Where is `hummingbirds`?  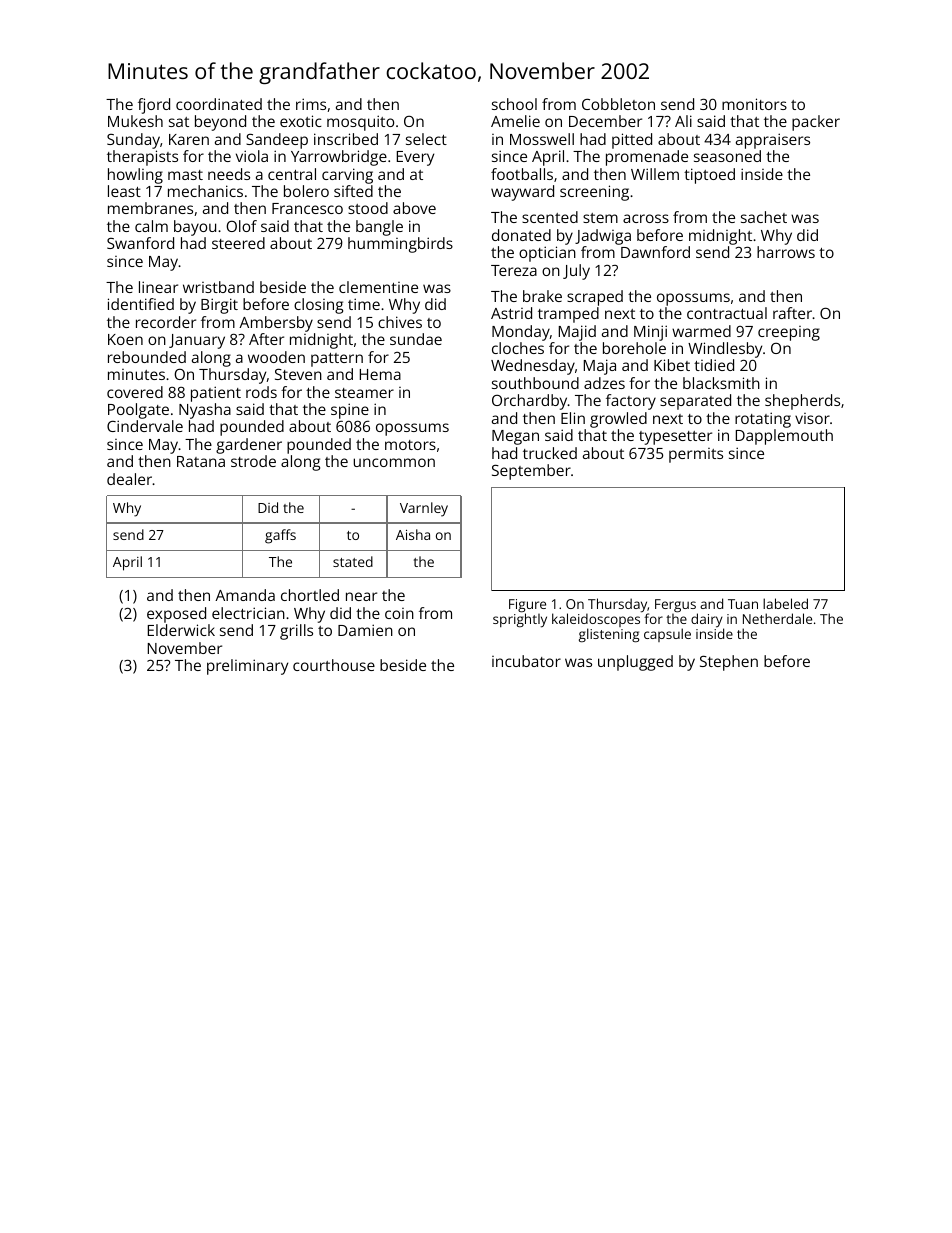 hummingbirds is located at coordinates (400, 245).
